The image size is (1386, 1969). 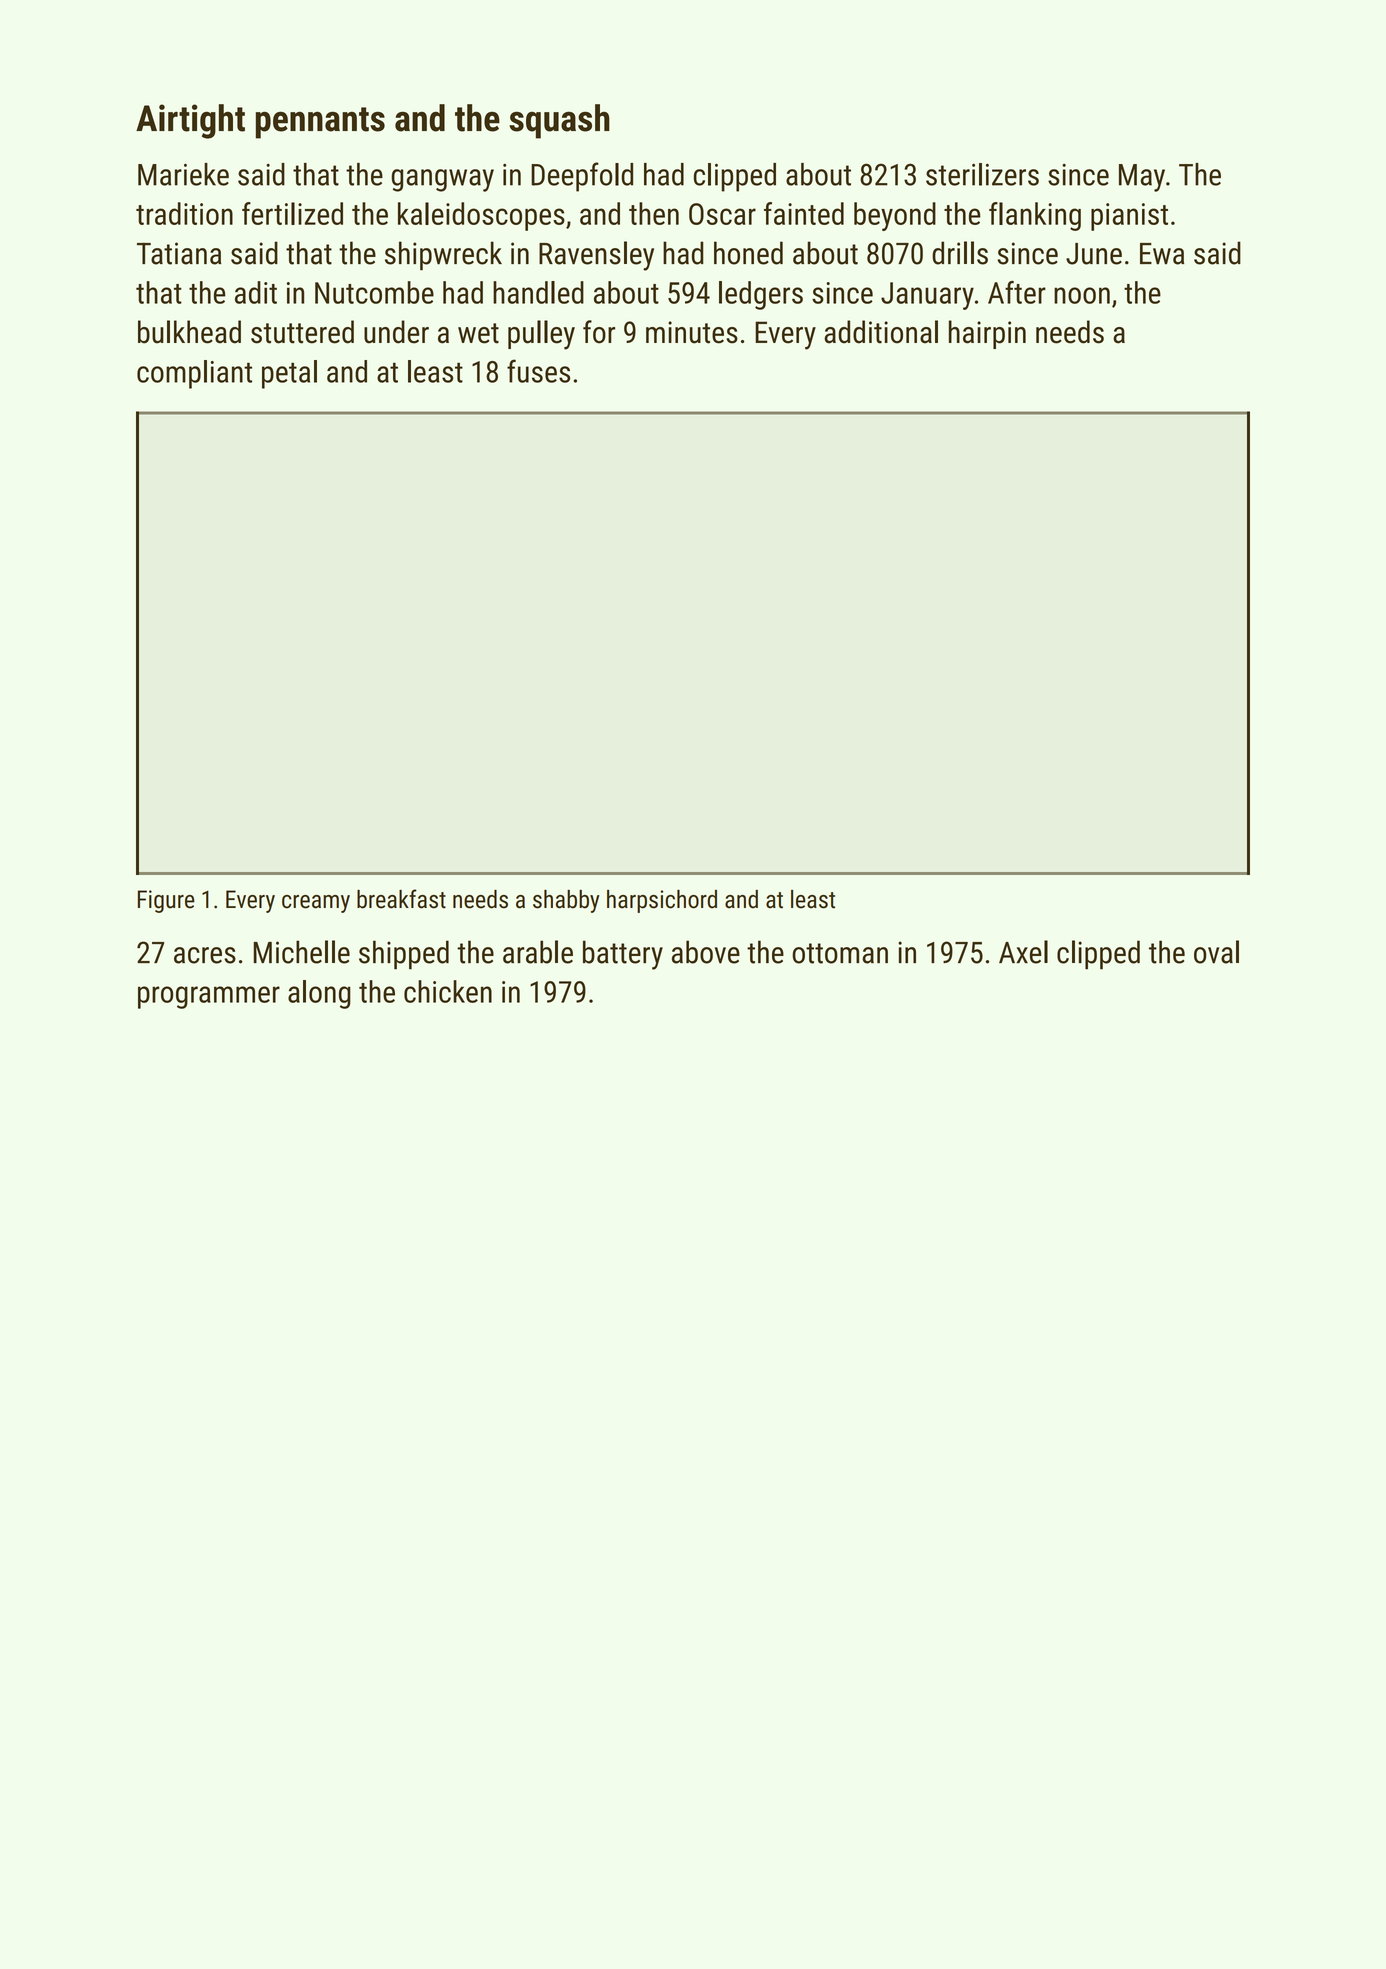 I want to click on Axel, so click(x=1023, y=952).
